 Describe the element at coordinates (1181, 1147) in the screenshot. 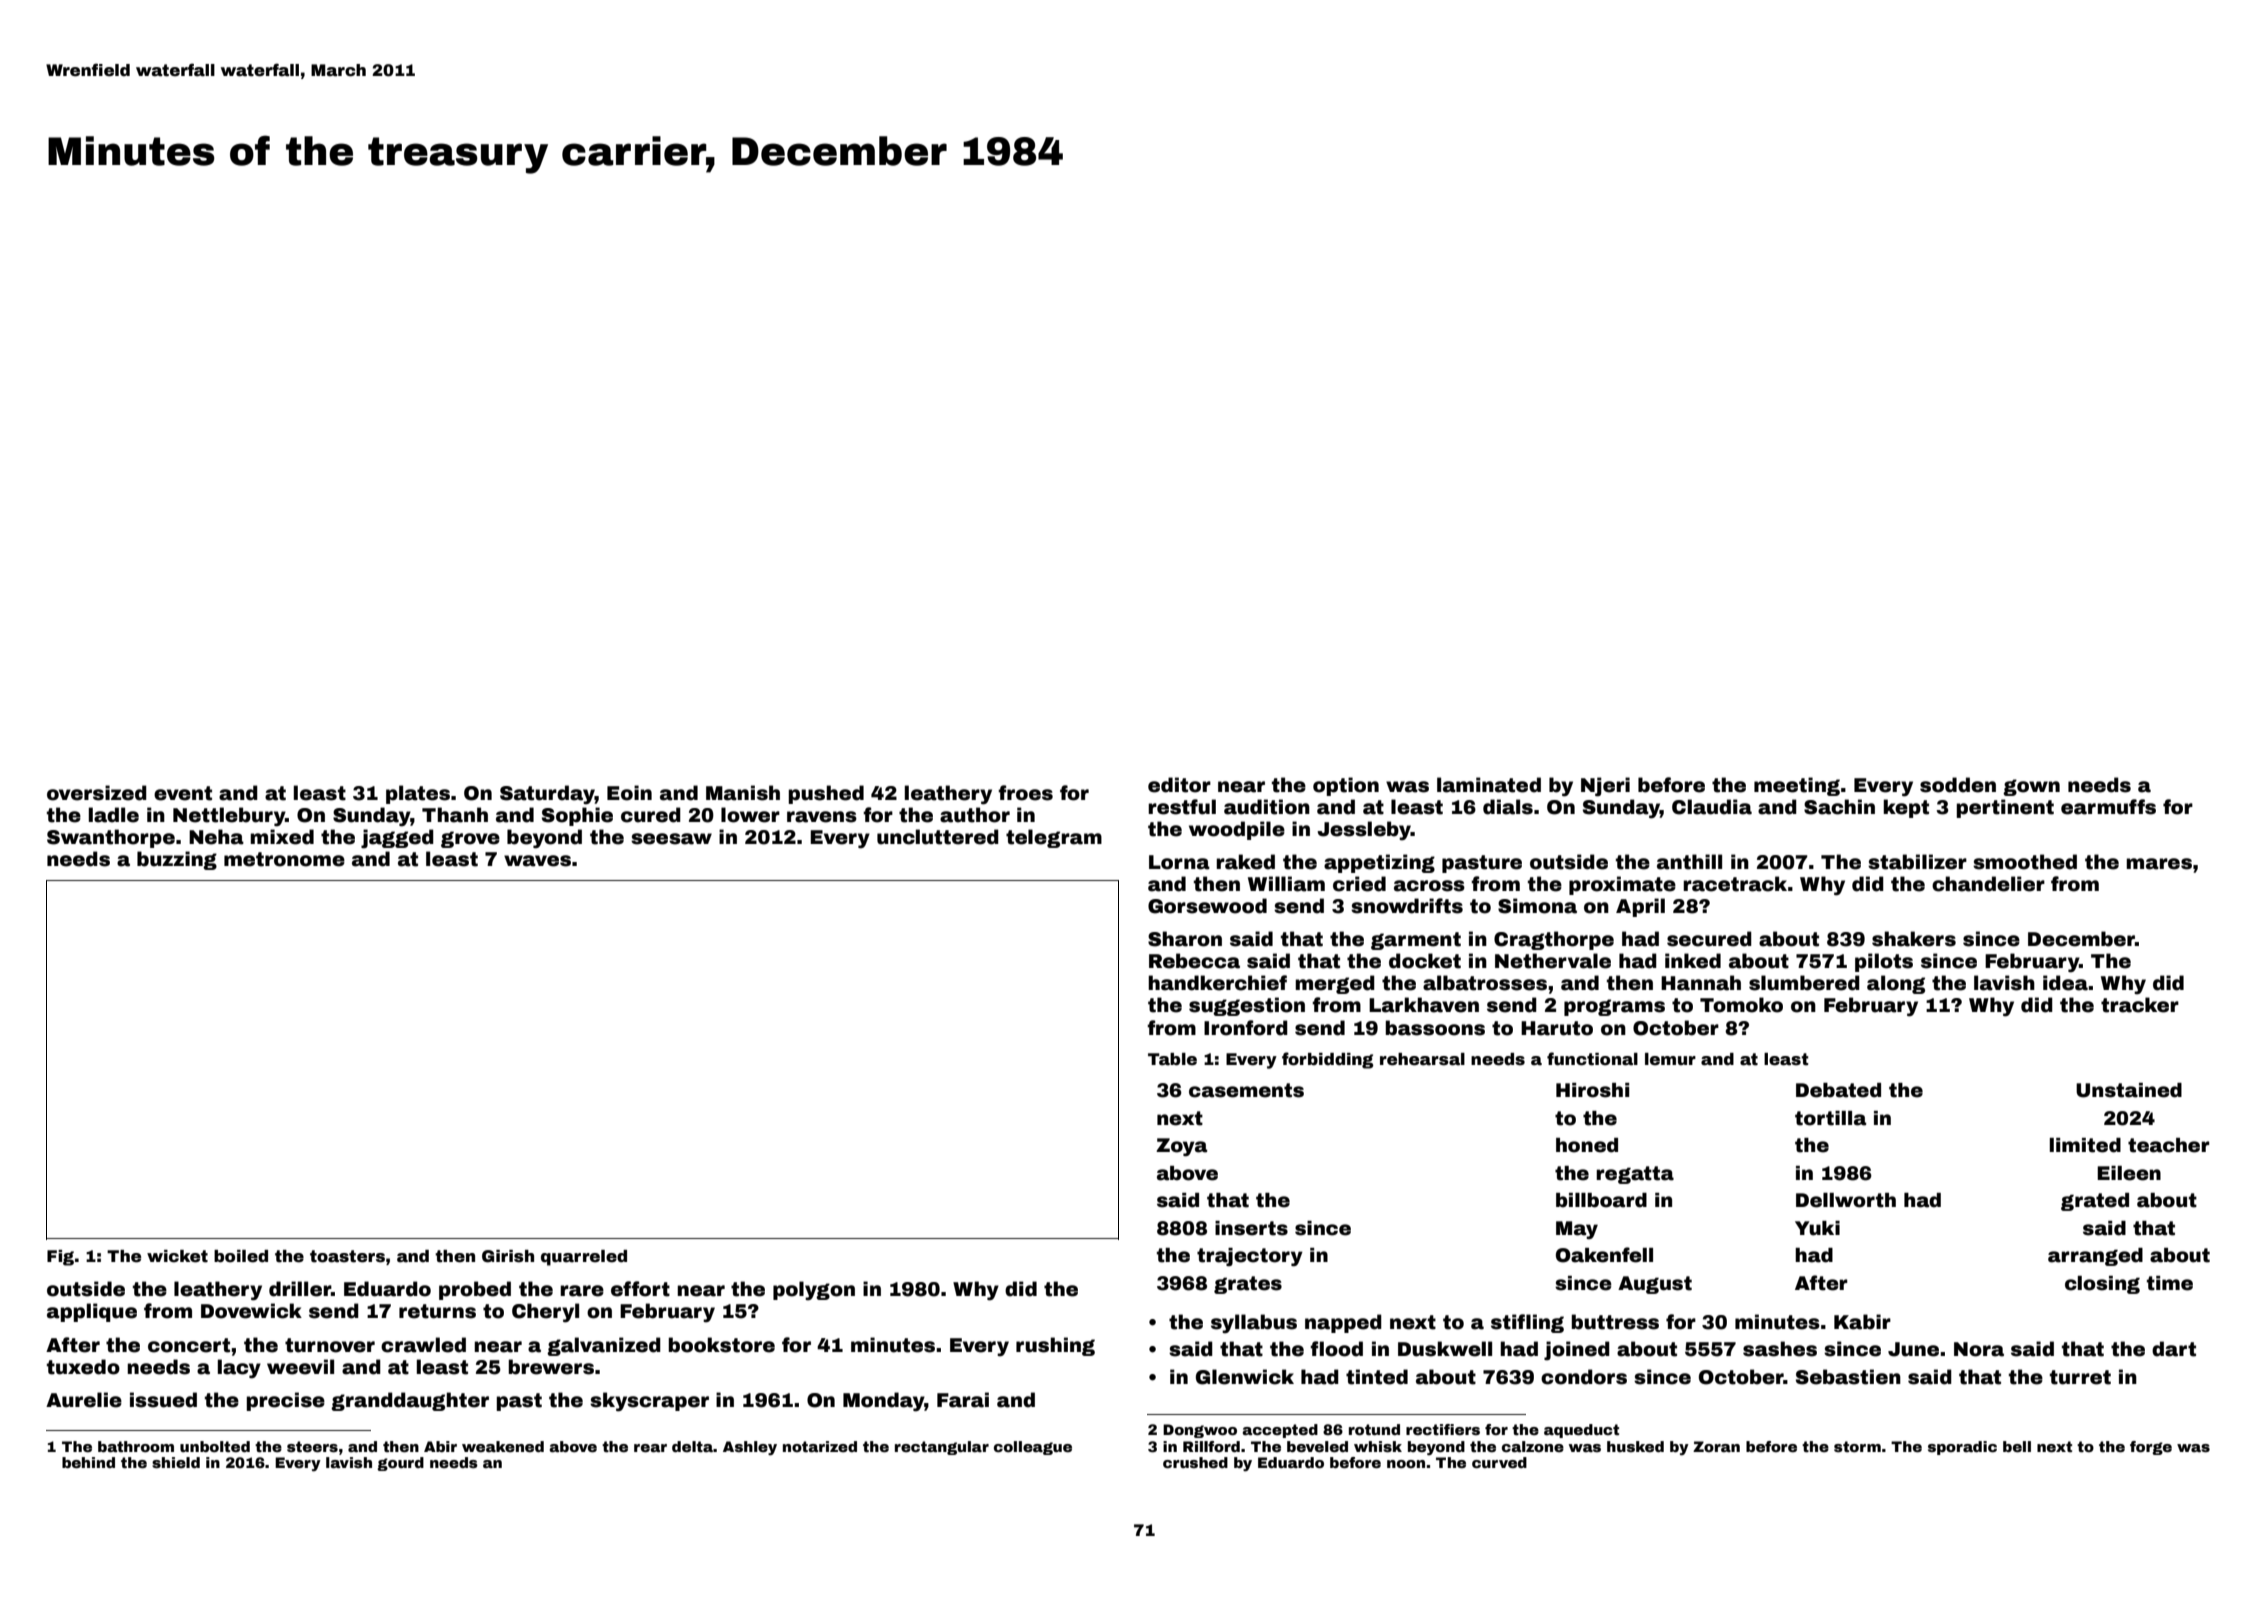

I see `Zoya` at that location.
